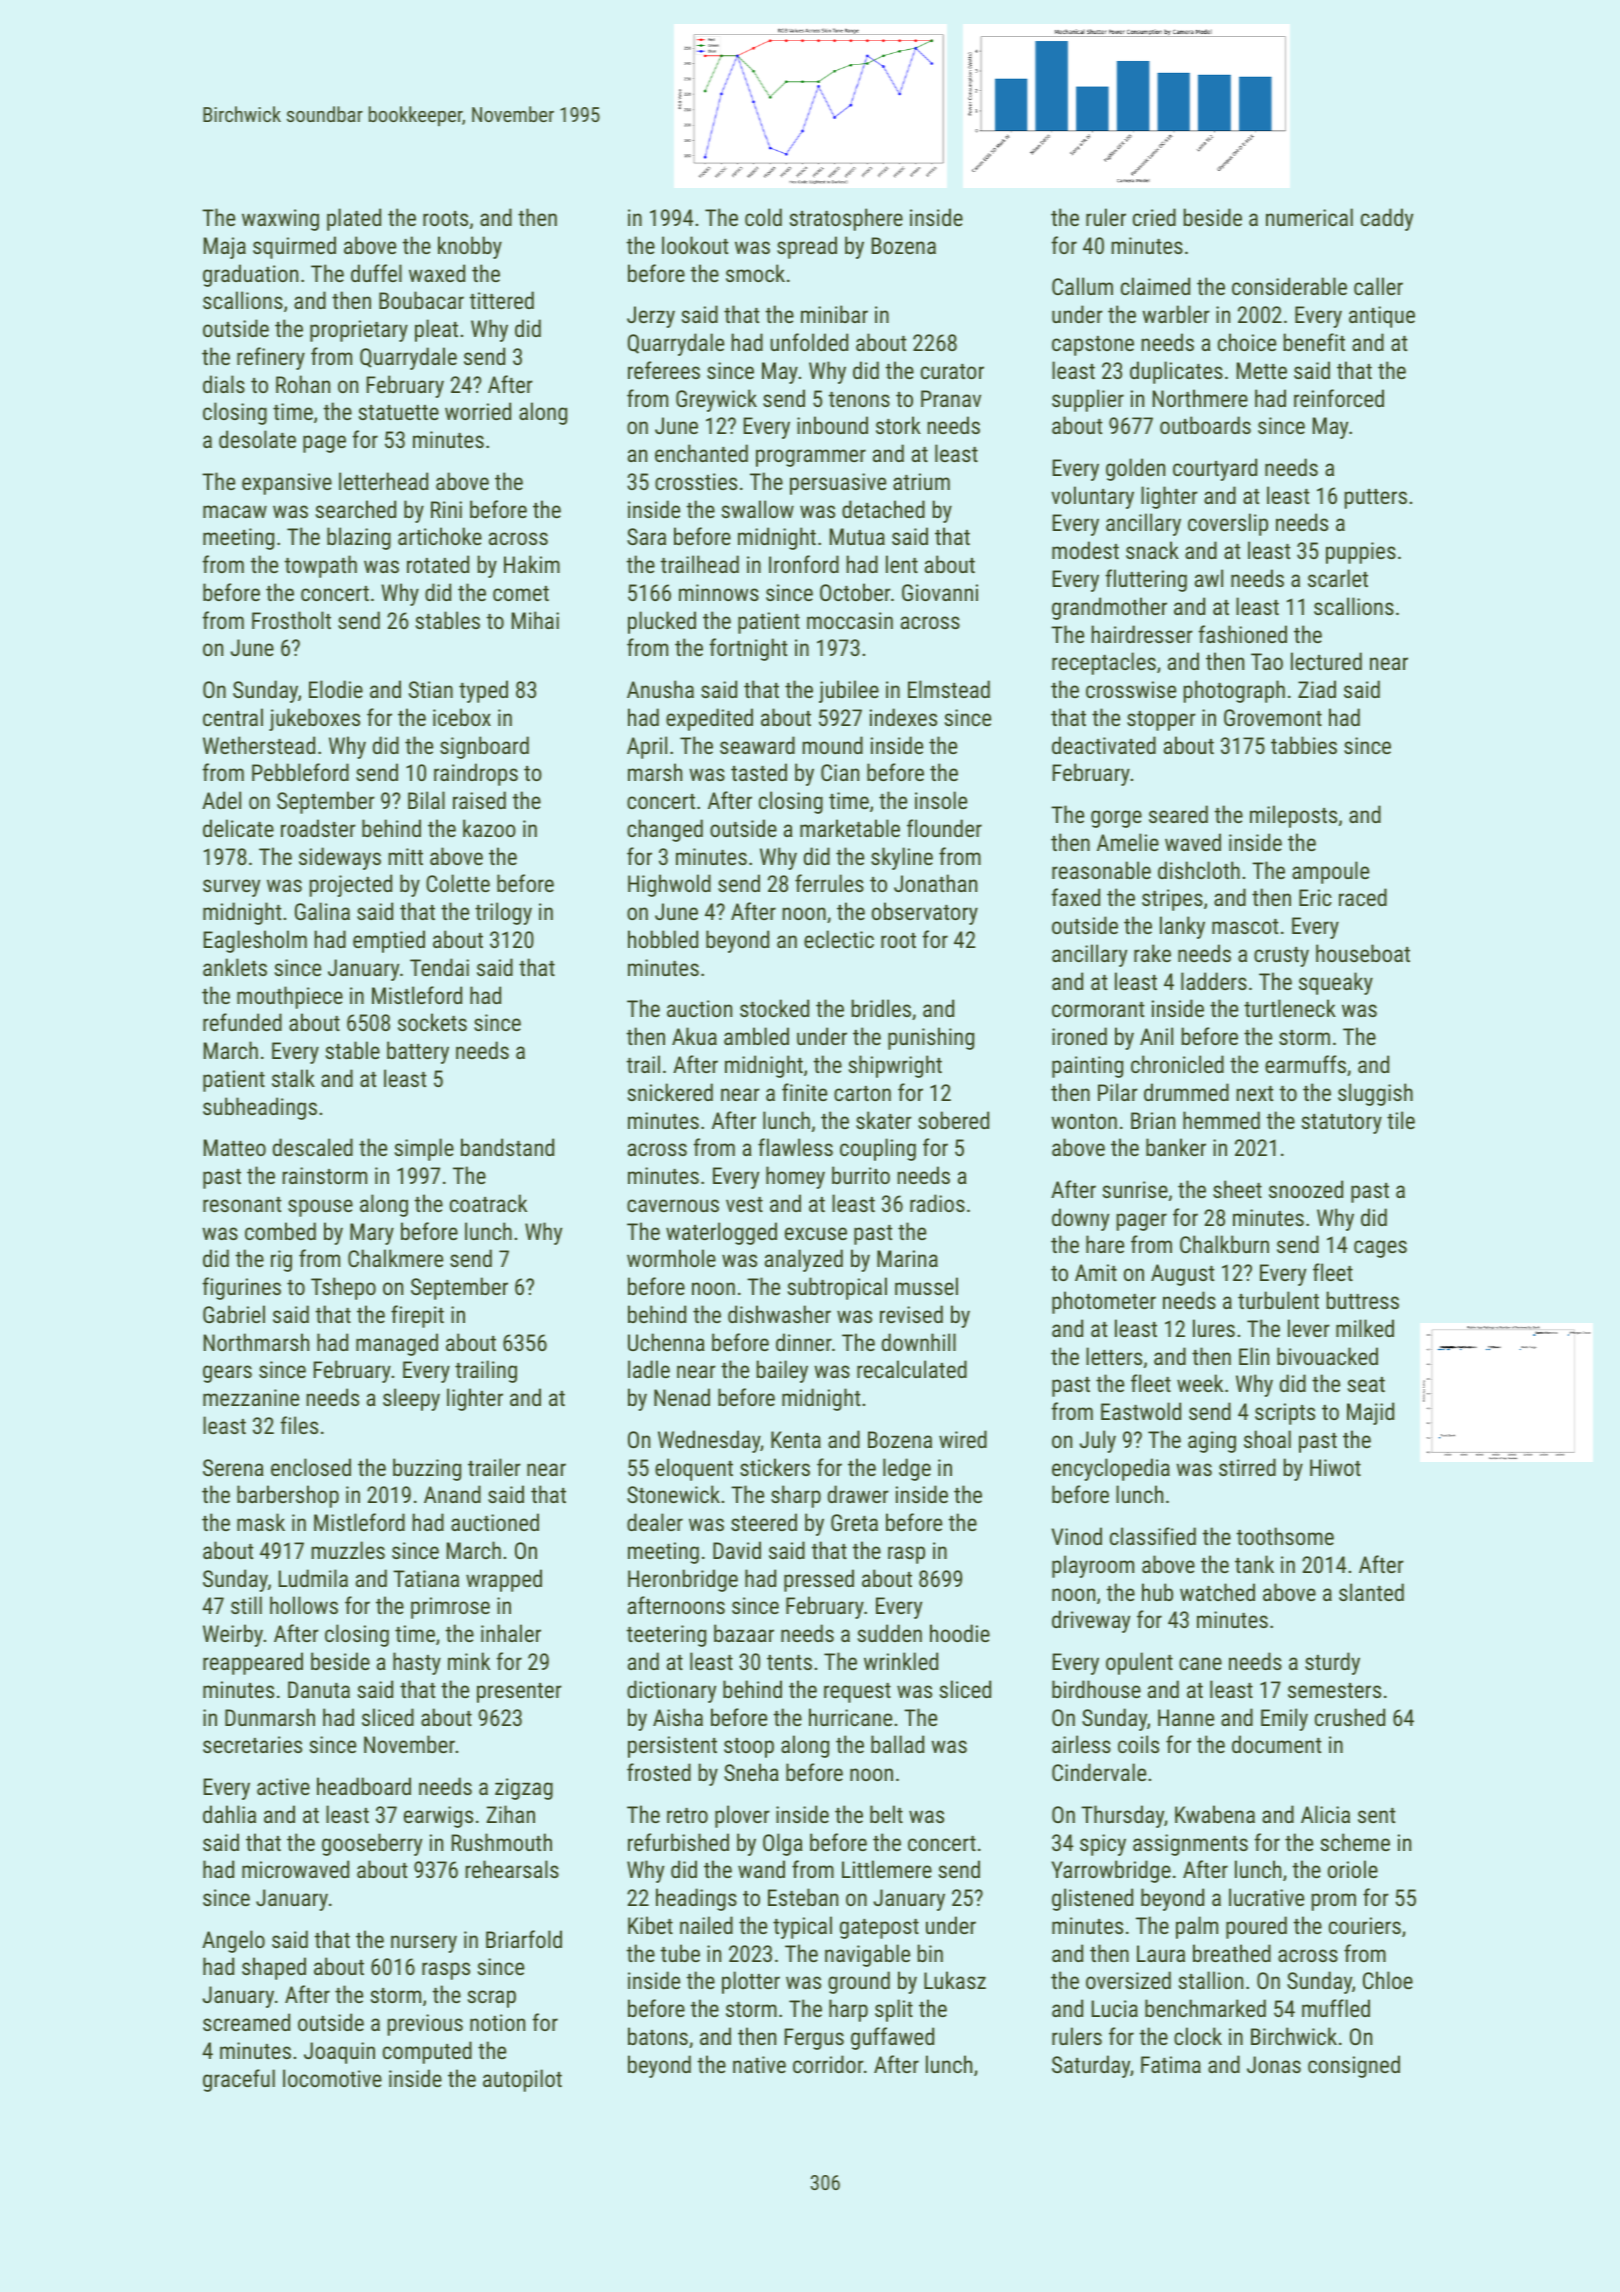  I want to click on corridor, so click(828, 2064).
